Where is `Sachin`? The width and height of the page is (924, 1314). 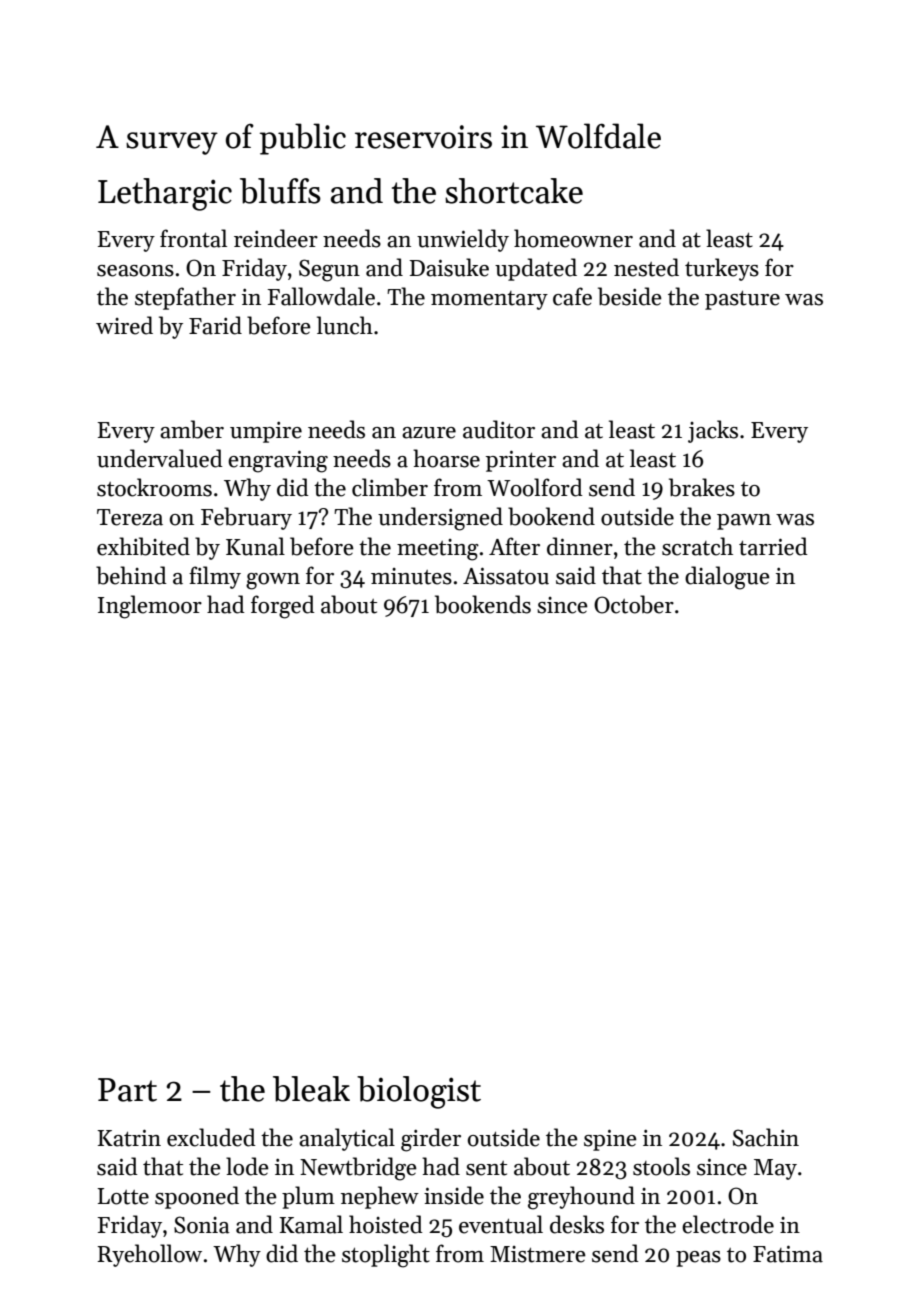
Sachin is located at coordinates (766, 1137).
